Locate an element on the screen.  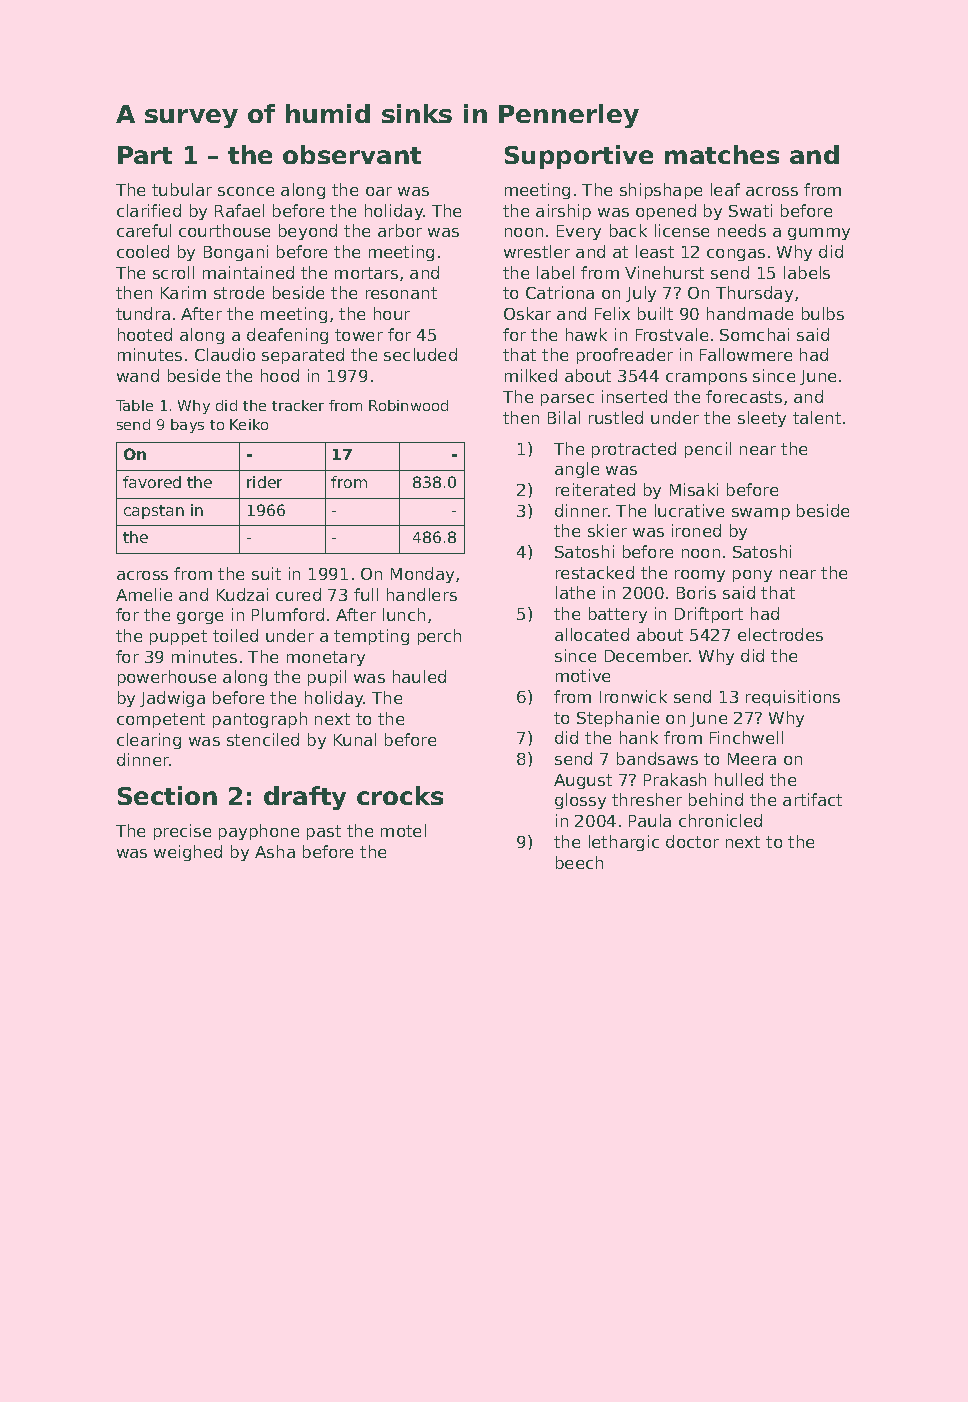
gummy is located at coordinates (819, 234).
